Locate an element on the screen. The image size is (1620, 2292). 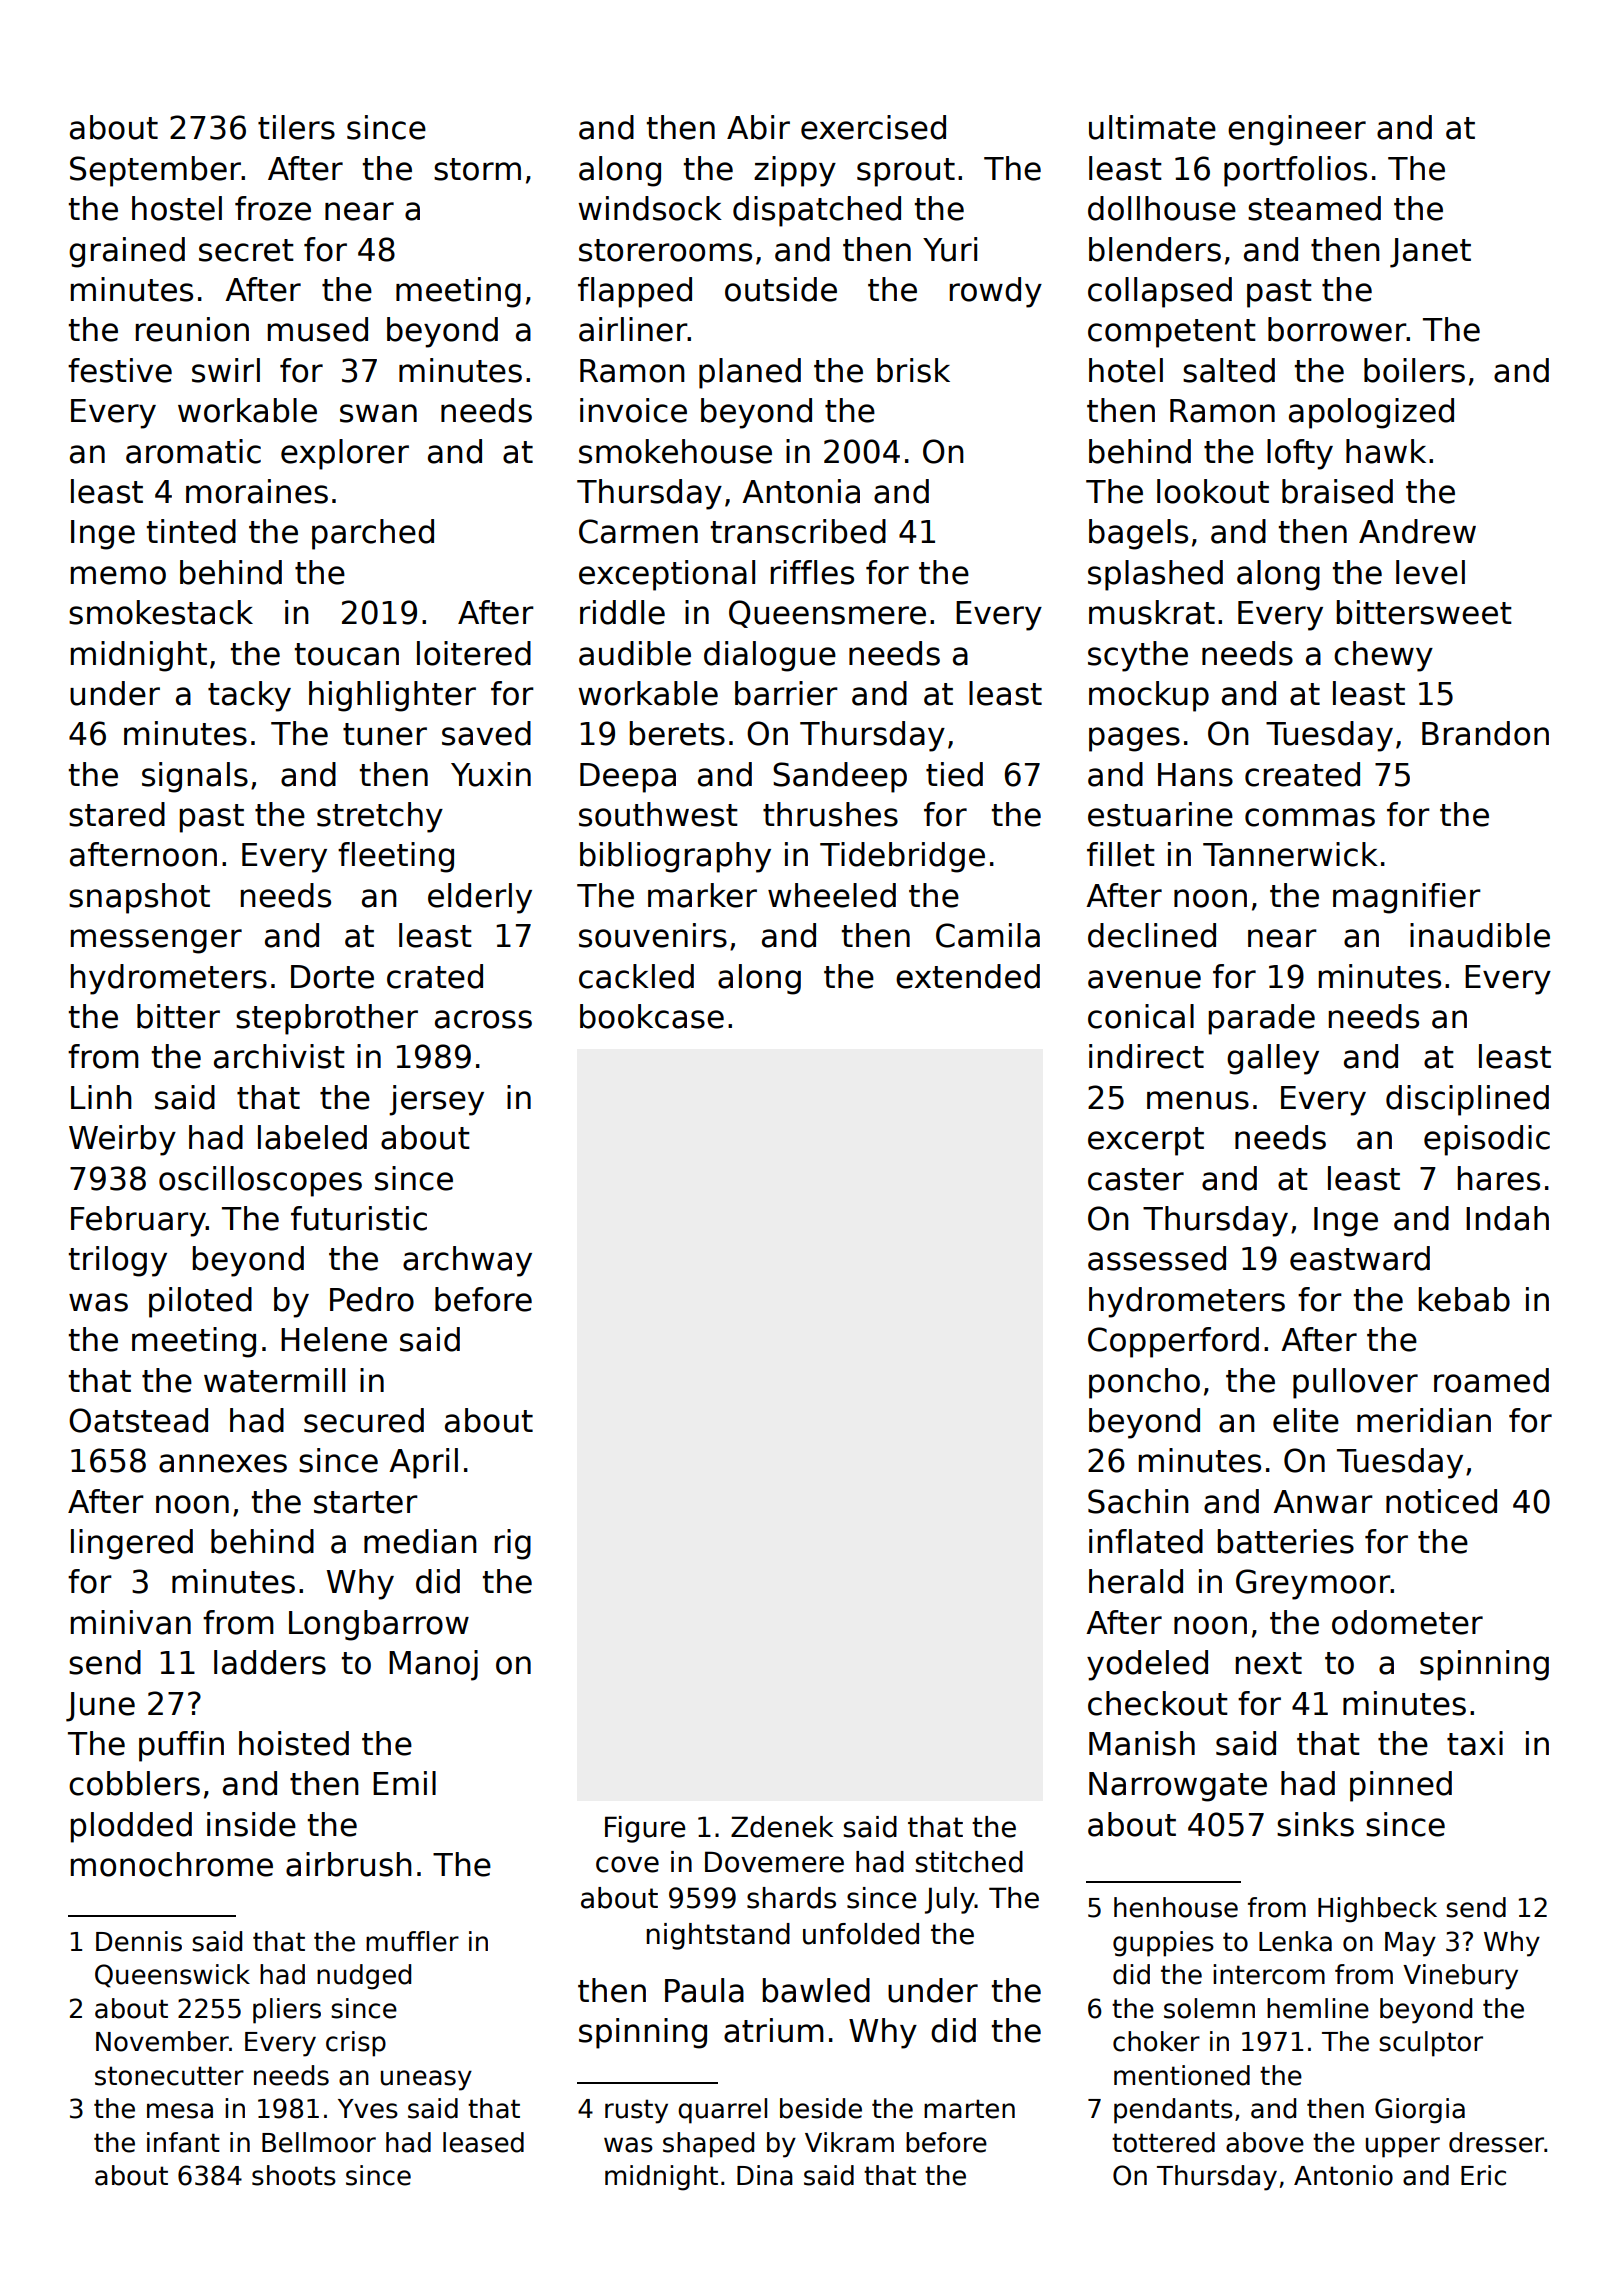
exercised is located at coordinates (873, 127).
